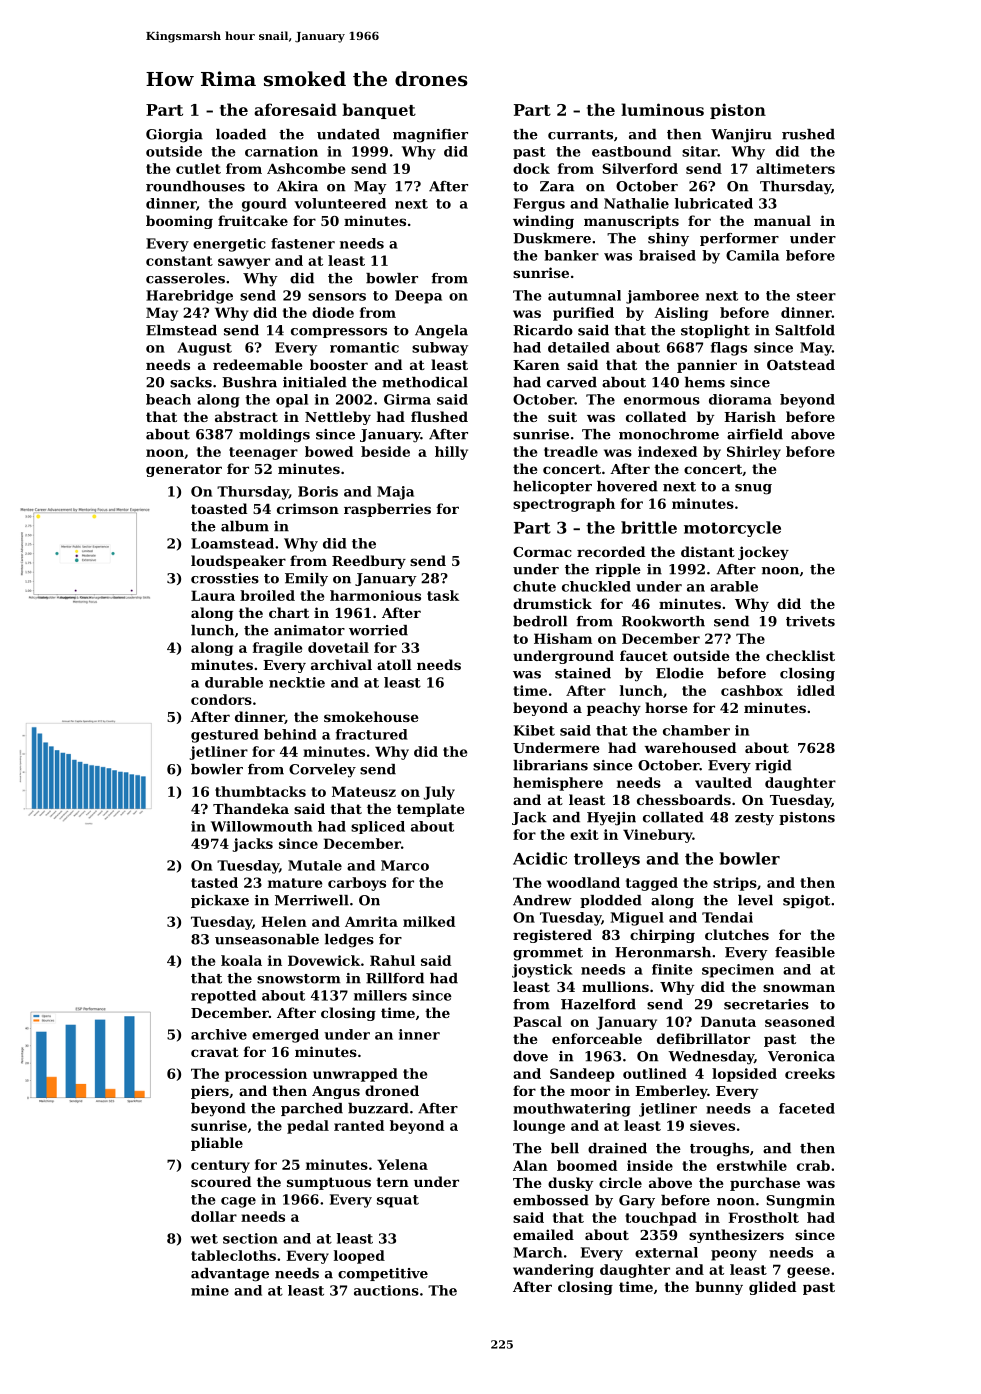  What do you see at coordinates (662, 109) in the document?
I see `luminous` at bounding box center [662, 109].
